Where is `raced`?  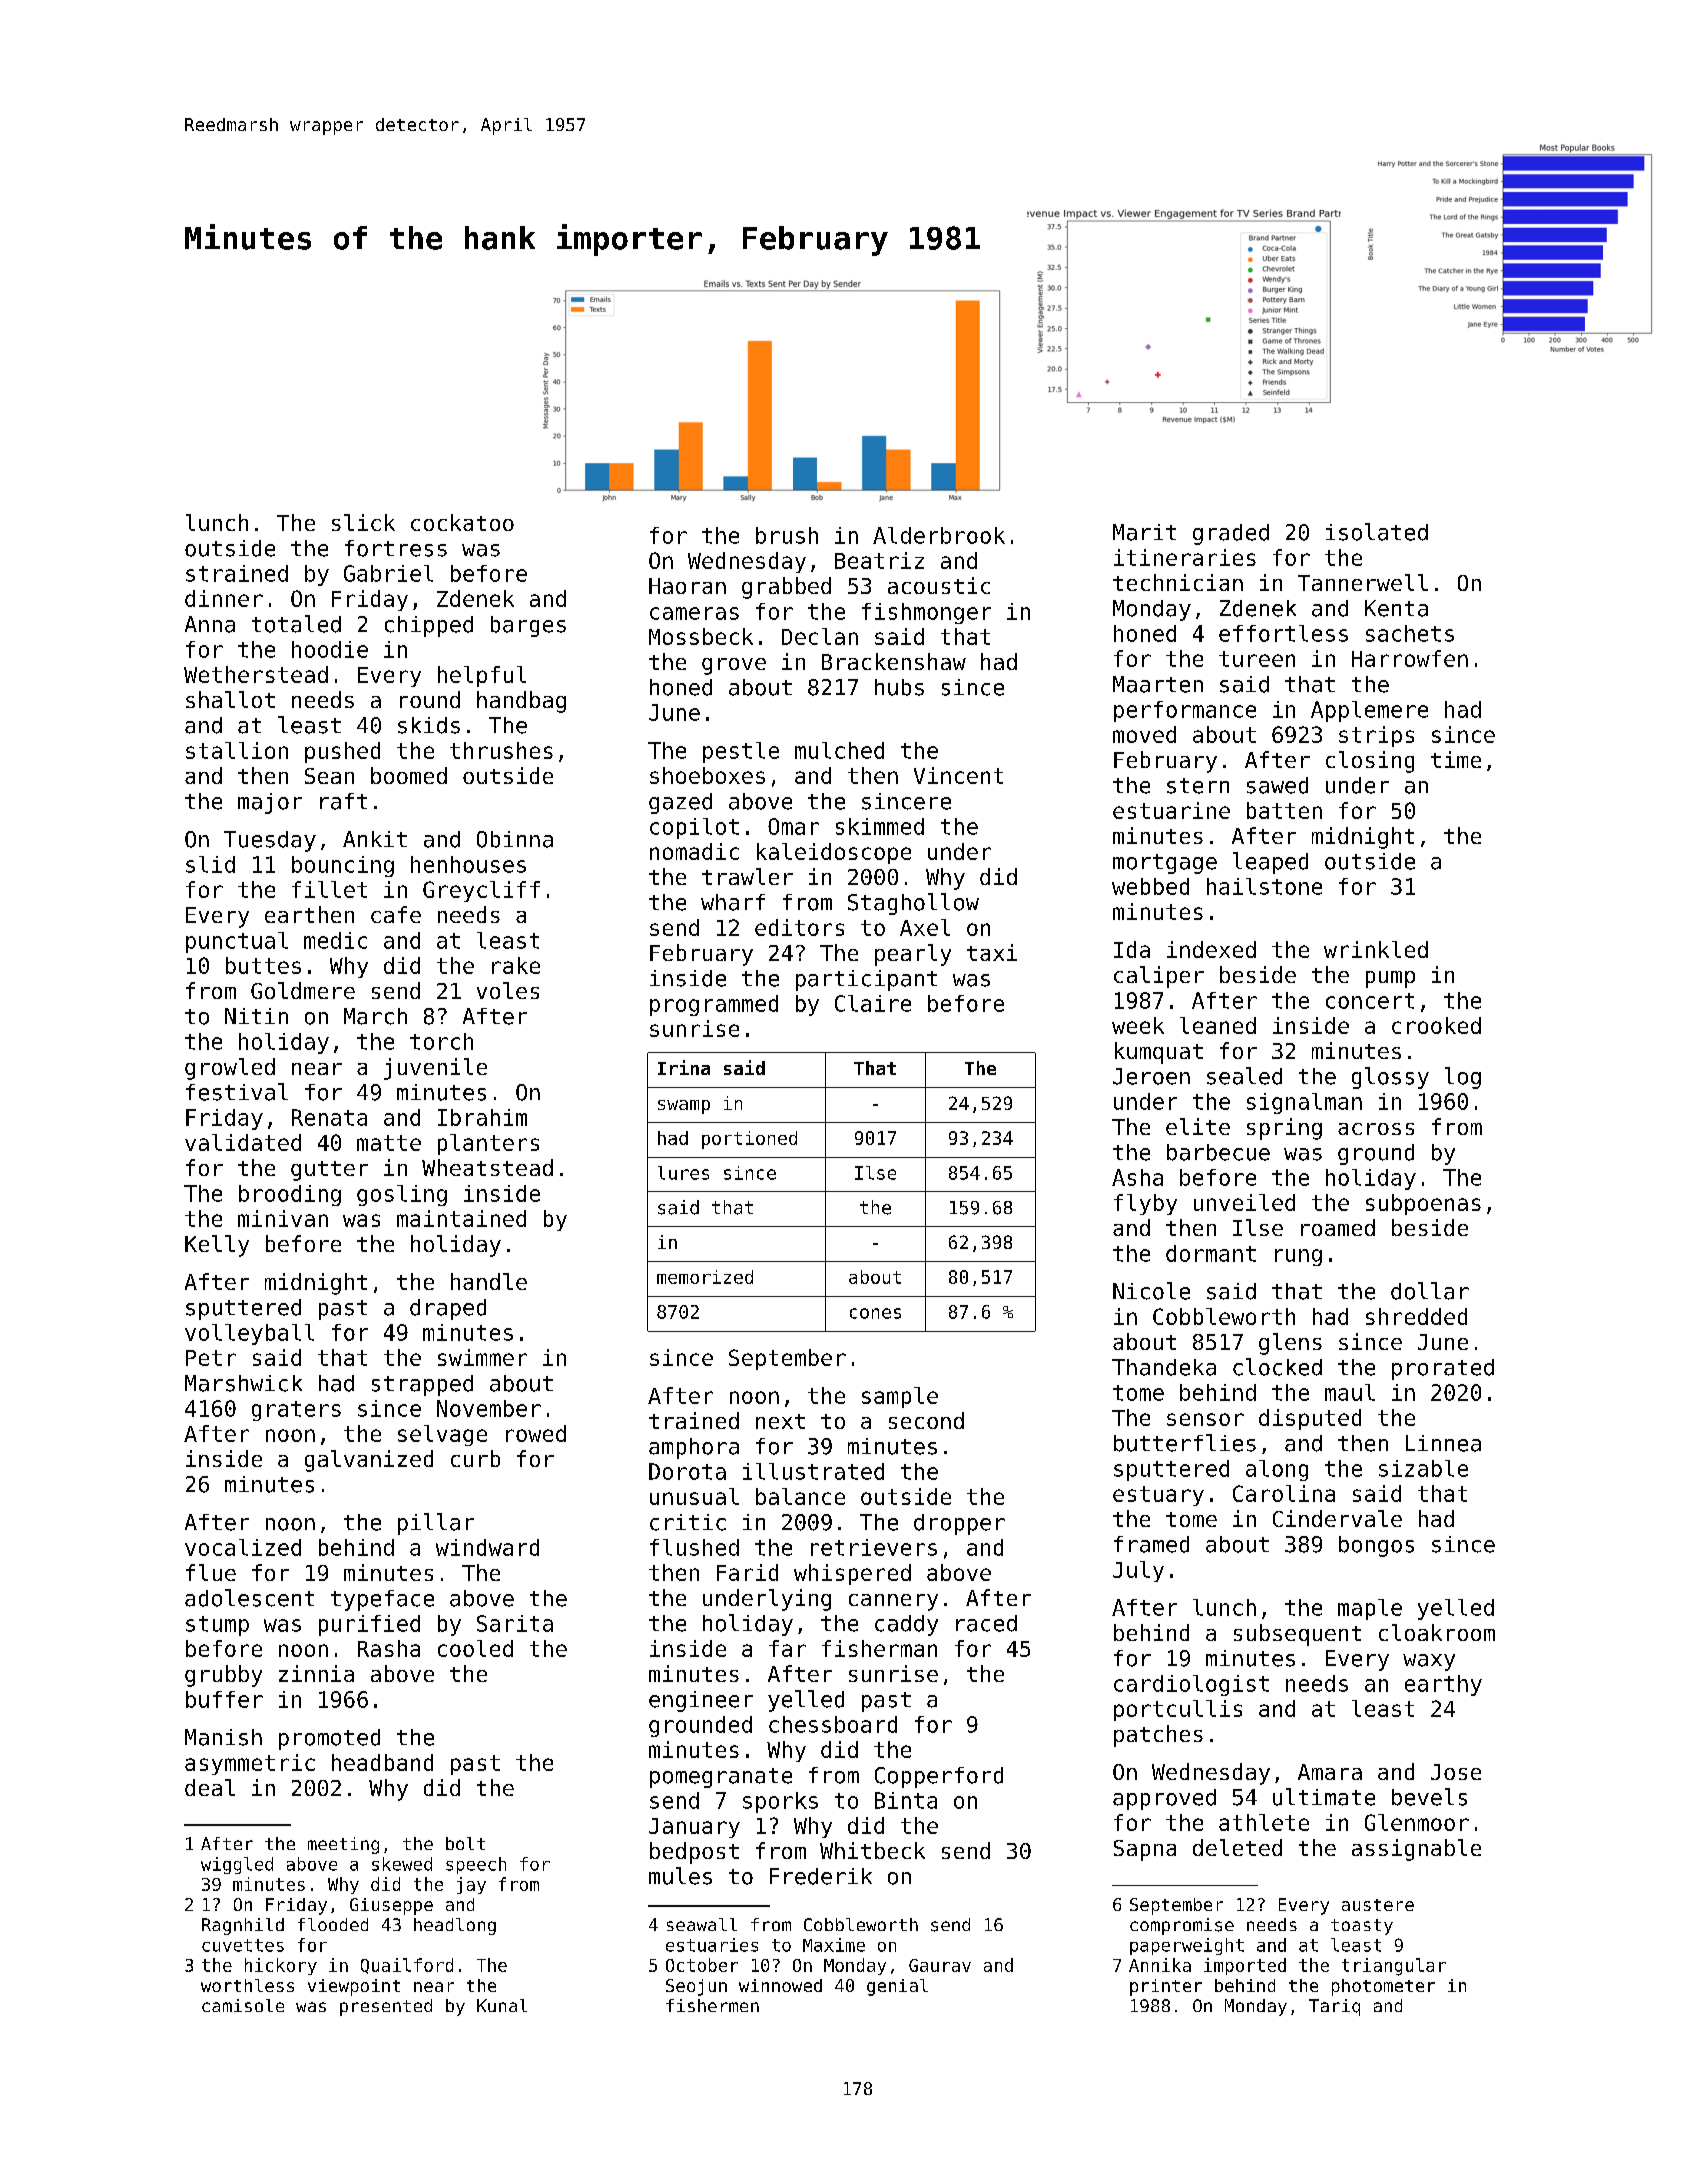 raced is located at coordinates (986, 1623).
